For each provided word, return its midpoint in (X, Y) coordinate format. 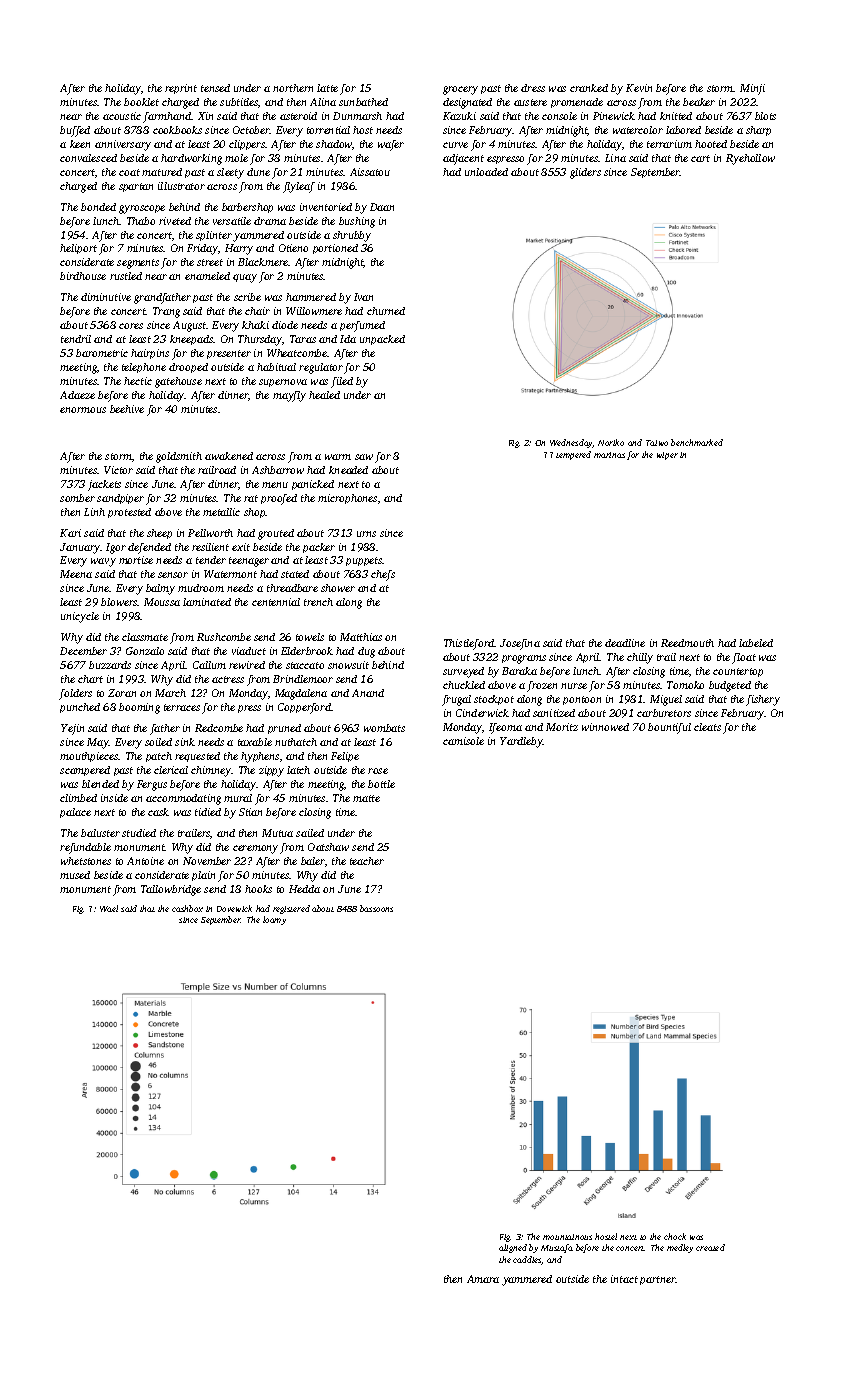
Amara (483, 1279)
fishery (763, 700)
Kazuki (459, 116)
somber (77, 498)
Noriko (611, 442)
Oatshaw (328, 847)
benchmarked (697, 442)
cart (700, 158)
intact (624, 1279)
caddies (527, 1260)
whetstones (86, 861)
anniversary (123, 145)
